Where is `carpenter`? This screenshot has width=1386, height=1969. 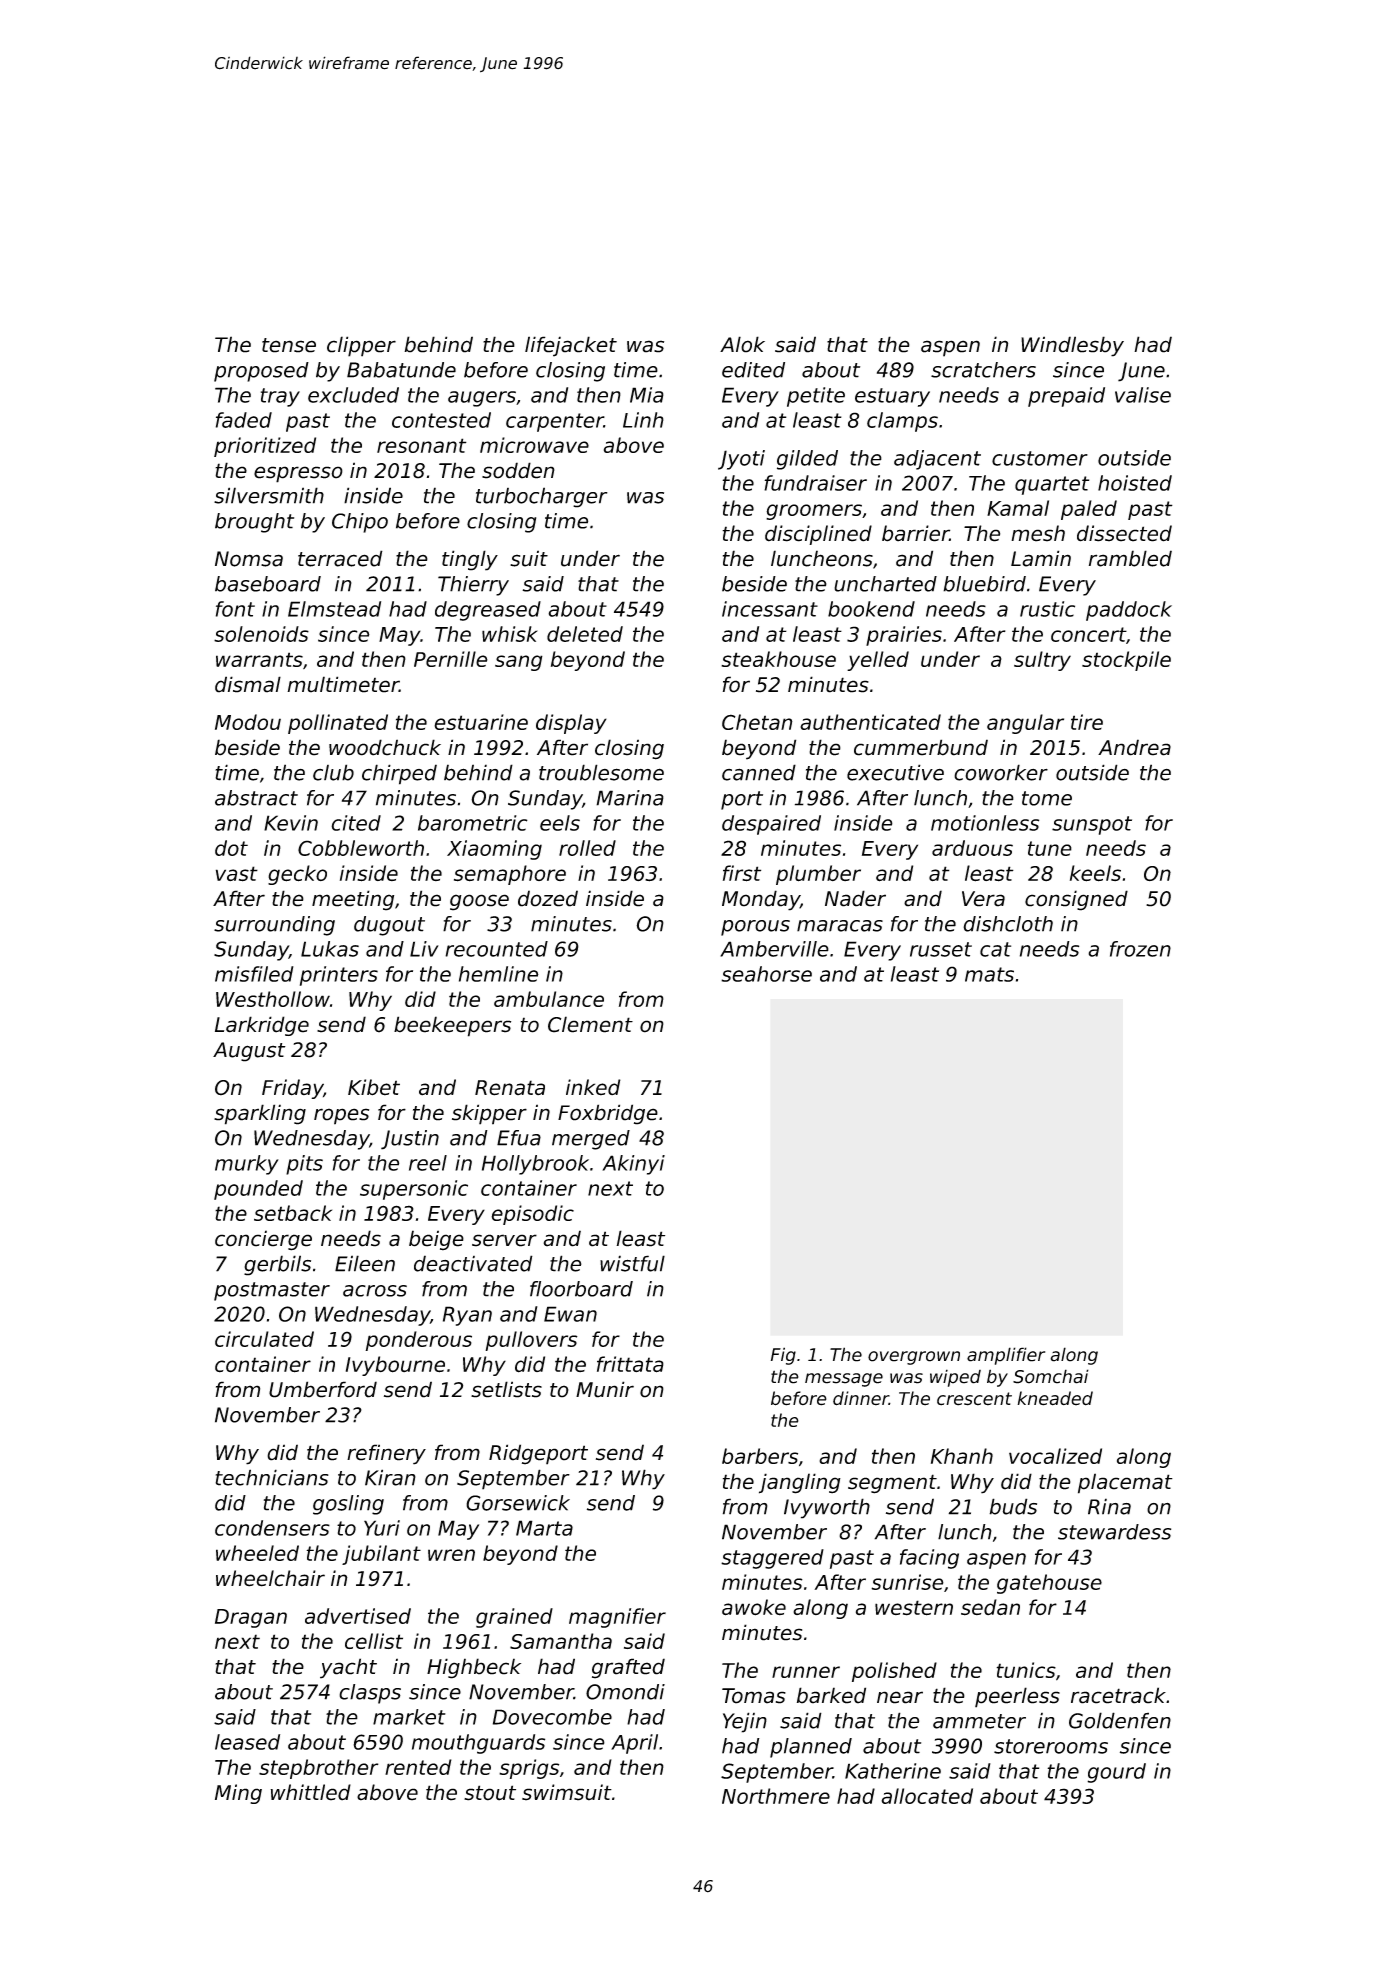 carpenter is located at coordinates (555, 422).
